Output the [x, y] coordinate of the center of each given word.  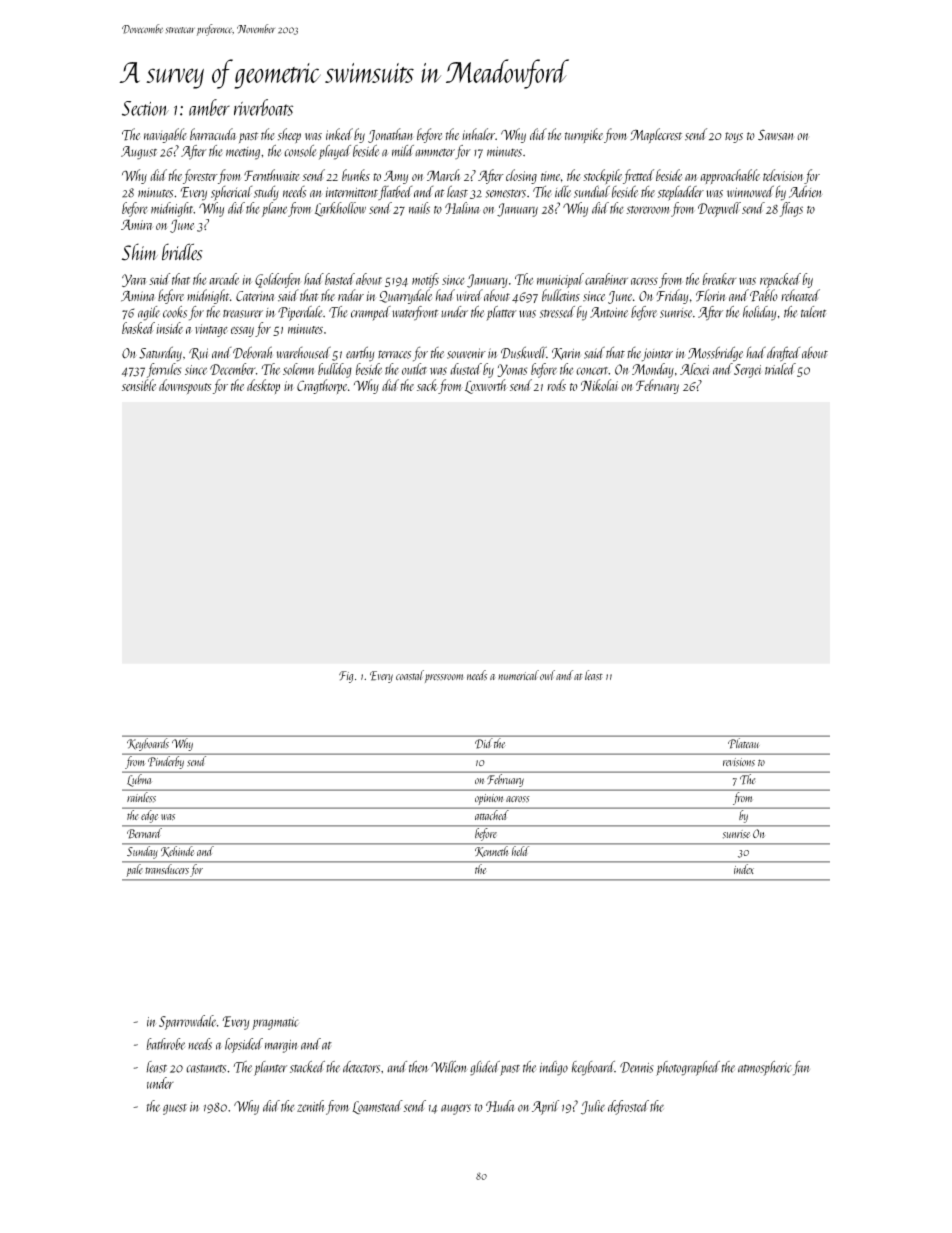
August [139, 153]
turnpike [584, 135]
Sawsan [775, 135]
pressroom [444, 678]
